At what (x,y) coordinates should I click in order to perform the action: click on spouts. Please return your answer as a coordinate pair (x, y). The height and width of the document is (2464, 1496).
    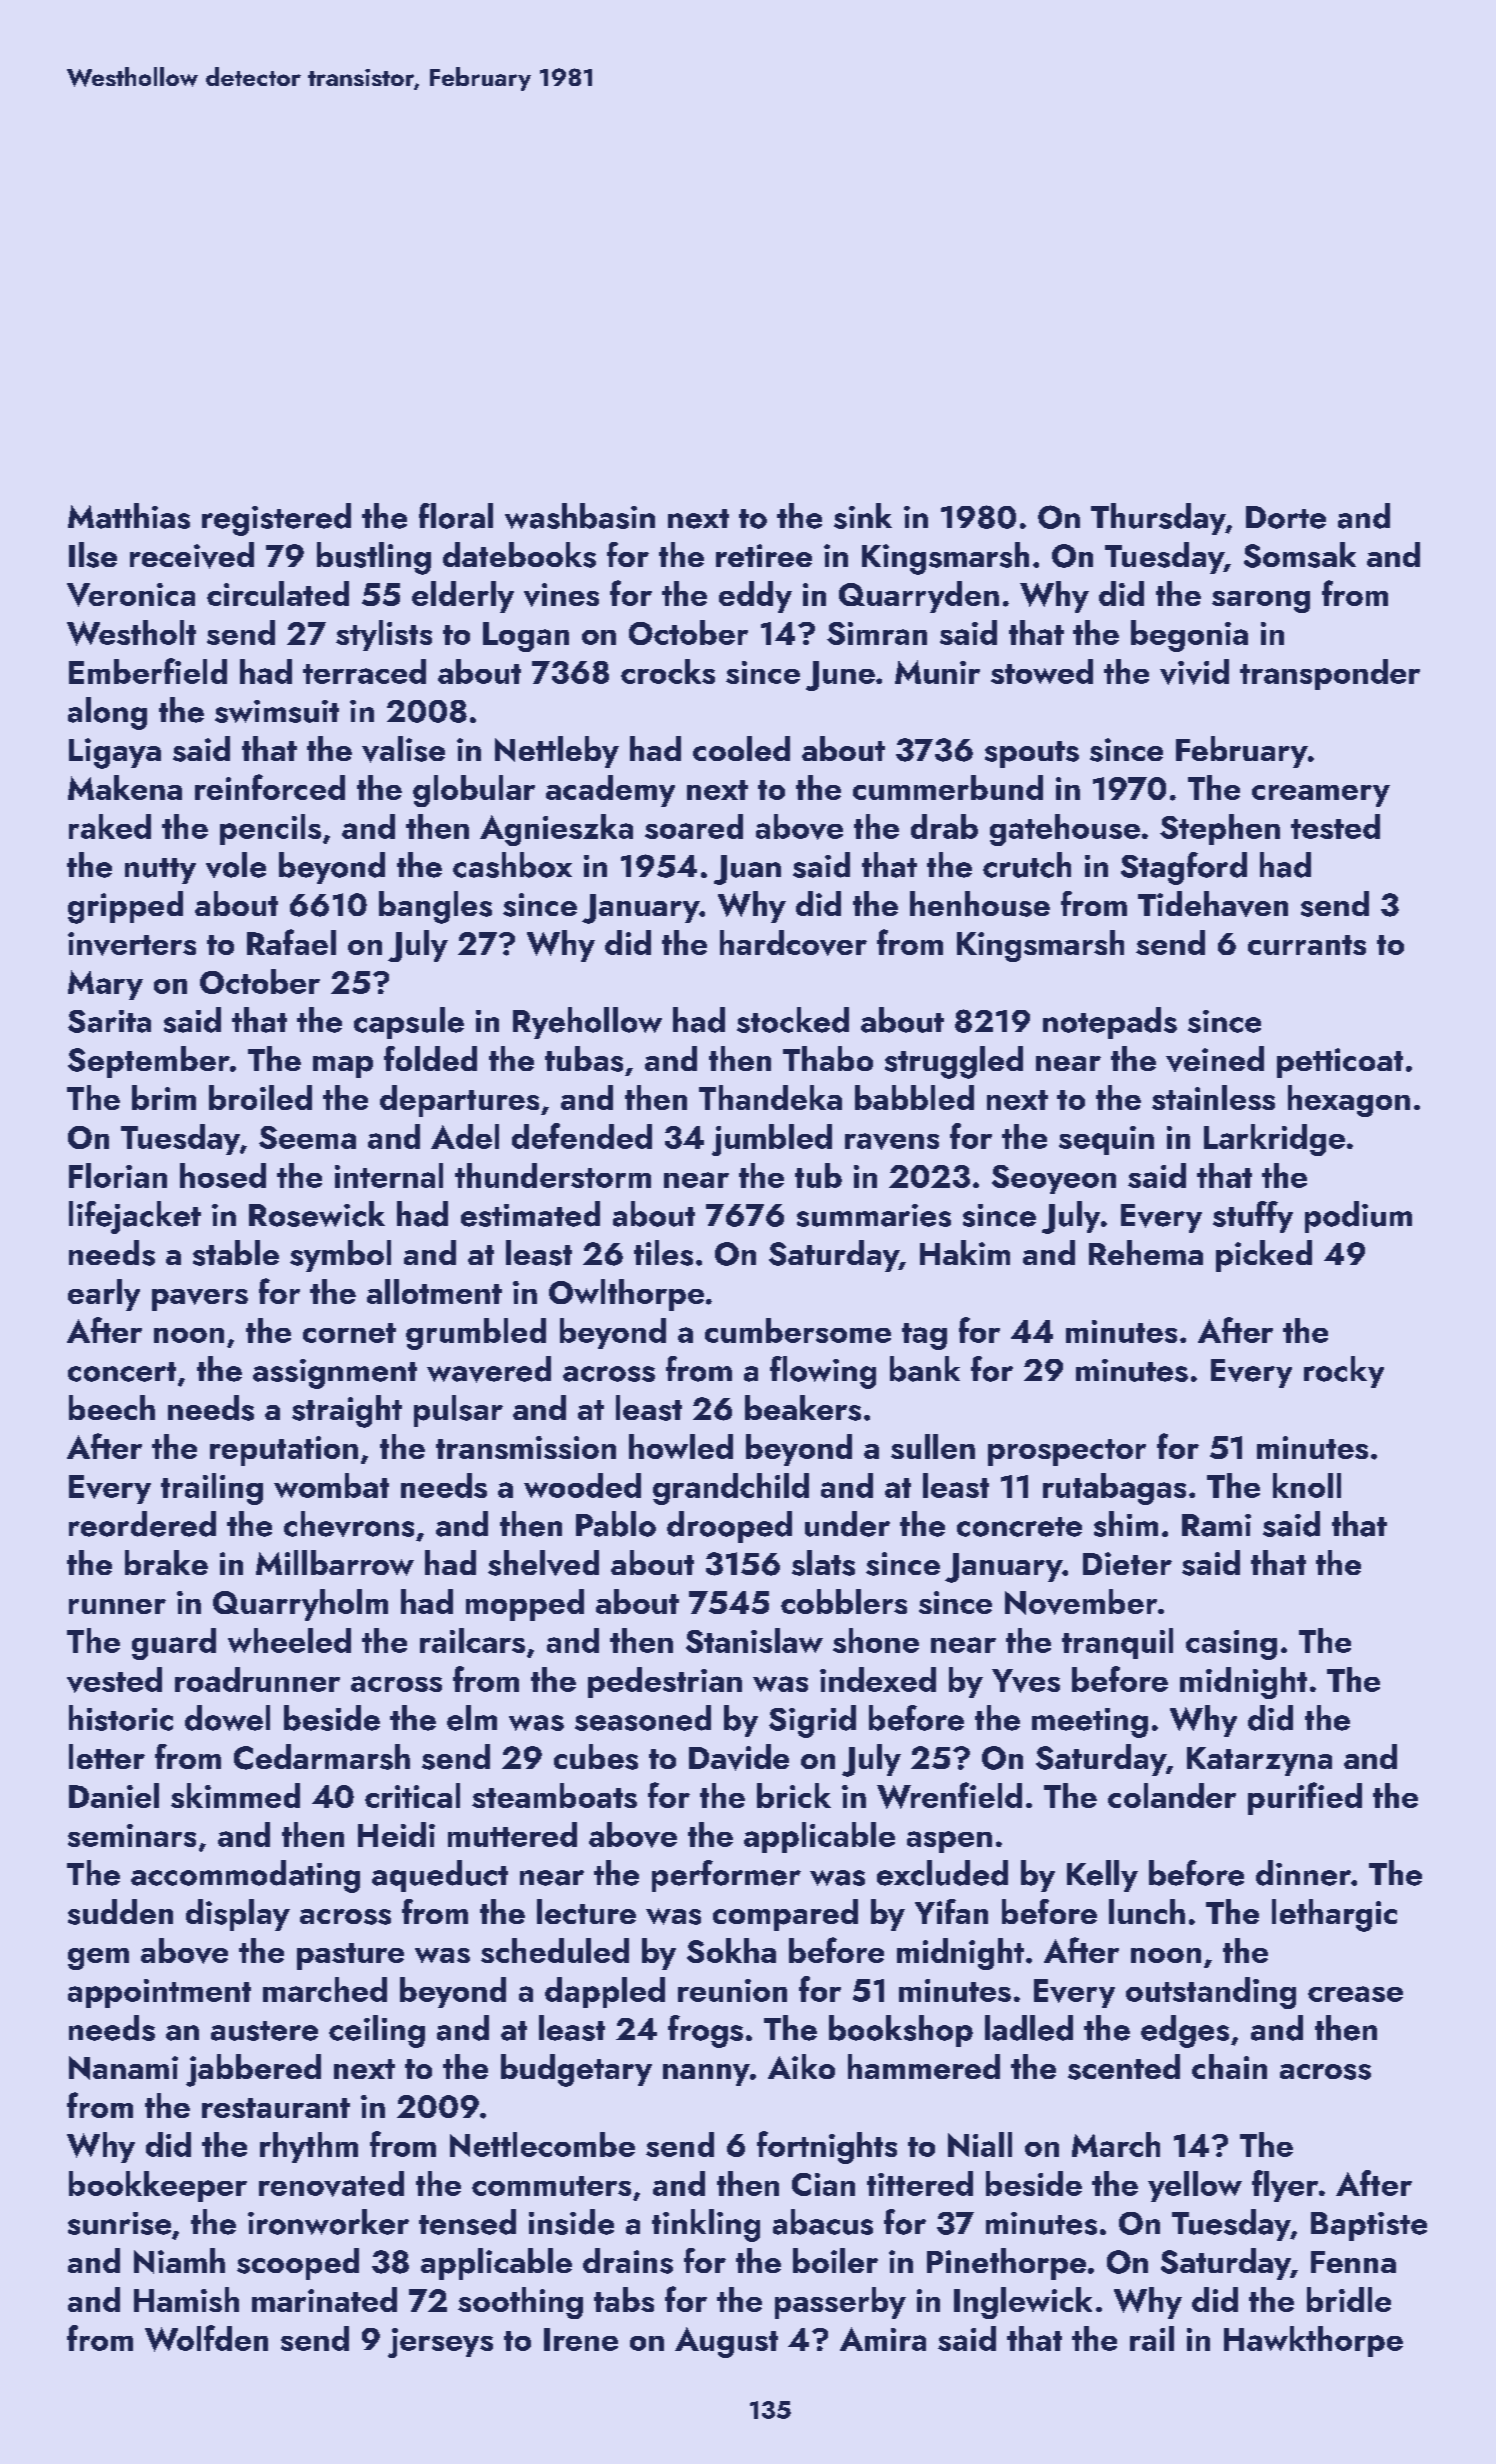
    Looking at the image, I should click on (1032, 754).
